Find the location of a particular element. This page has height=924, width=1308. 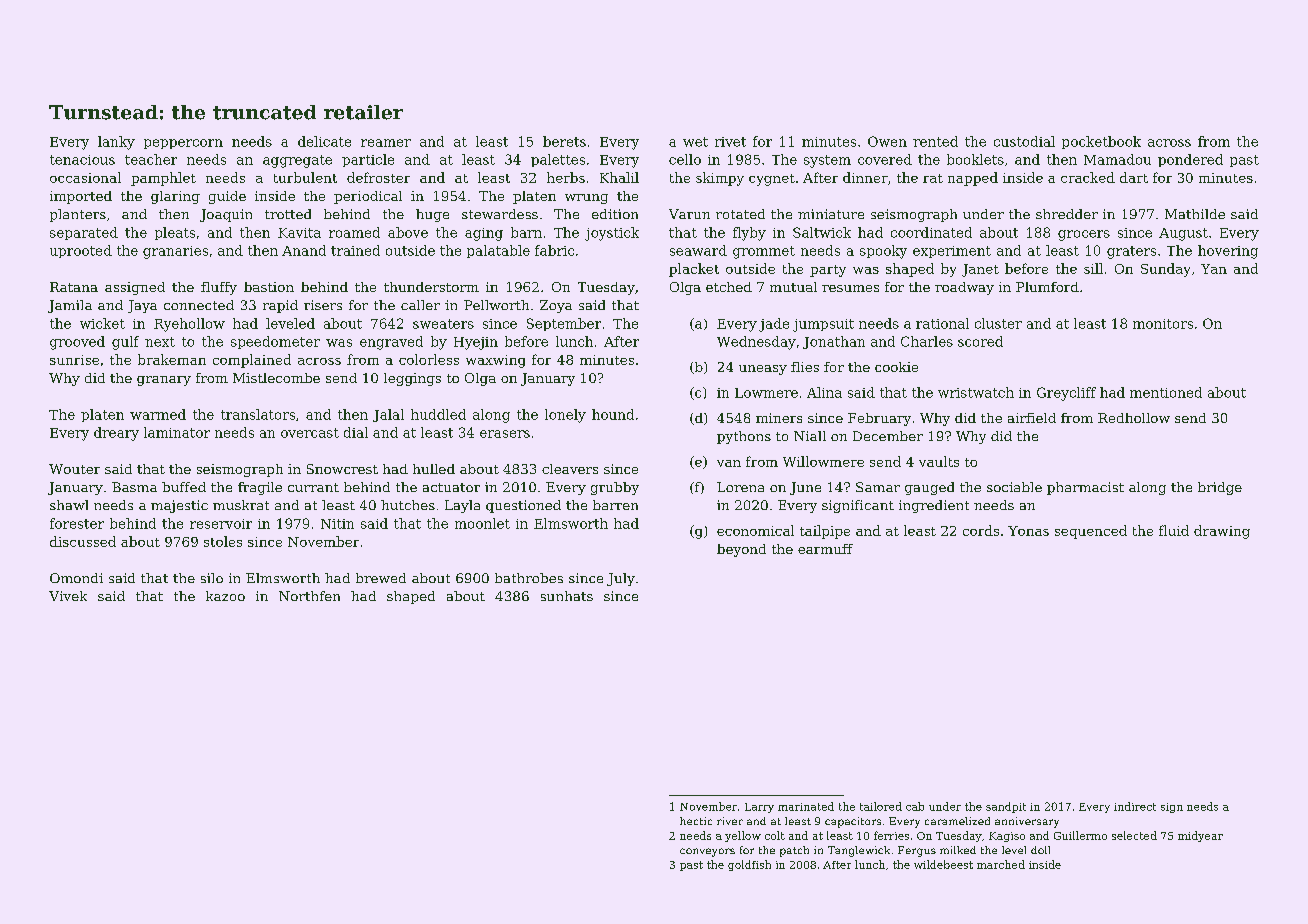

hectic is located at coordinates (696, 821).
